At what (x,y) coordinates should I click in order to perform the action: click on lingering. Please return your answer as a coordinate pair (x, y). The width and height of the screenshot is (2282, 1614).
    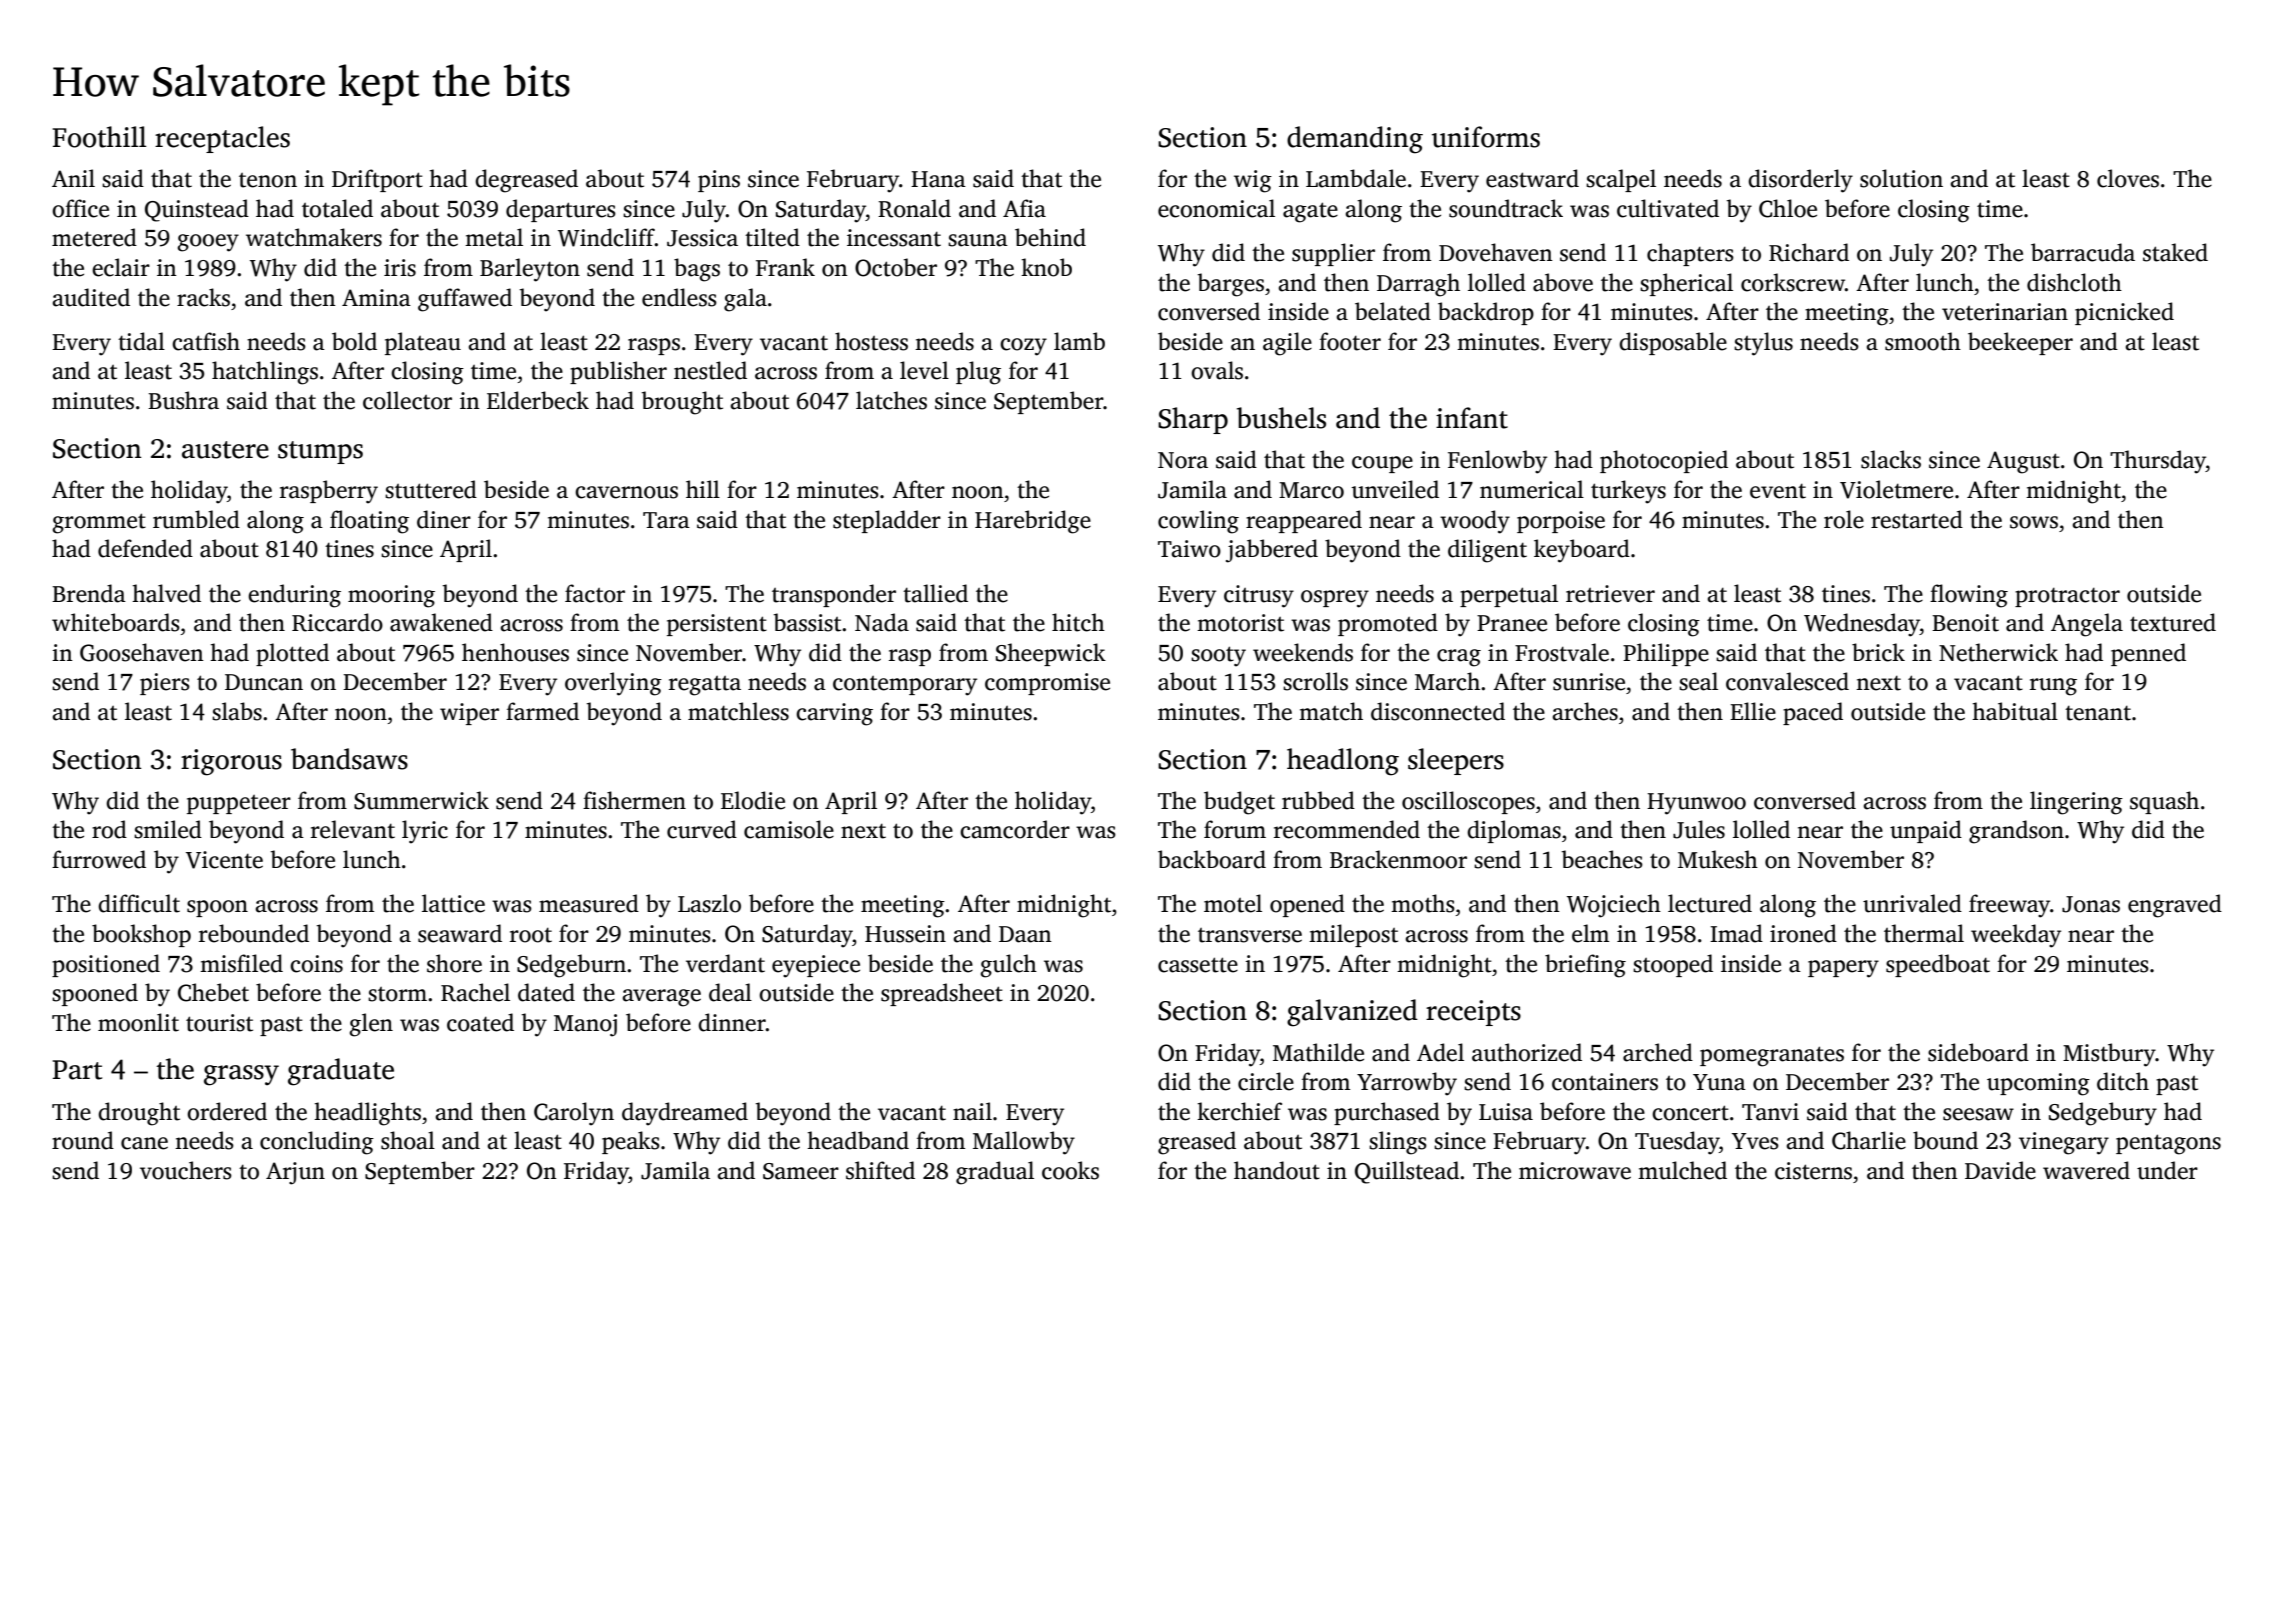
    Looking at the image, I should click on (2076, 803).
